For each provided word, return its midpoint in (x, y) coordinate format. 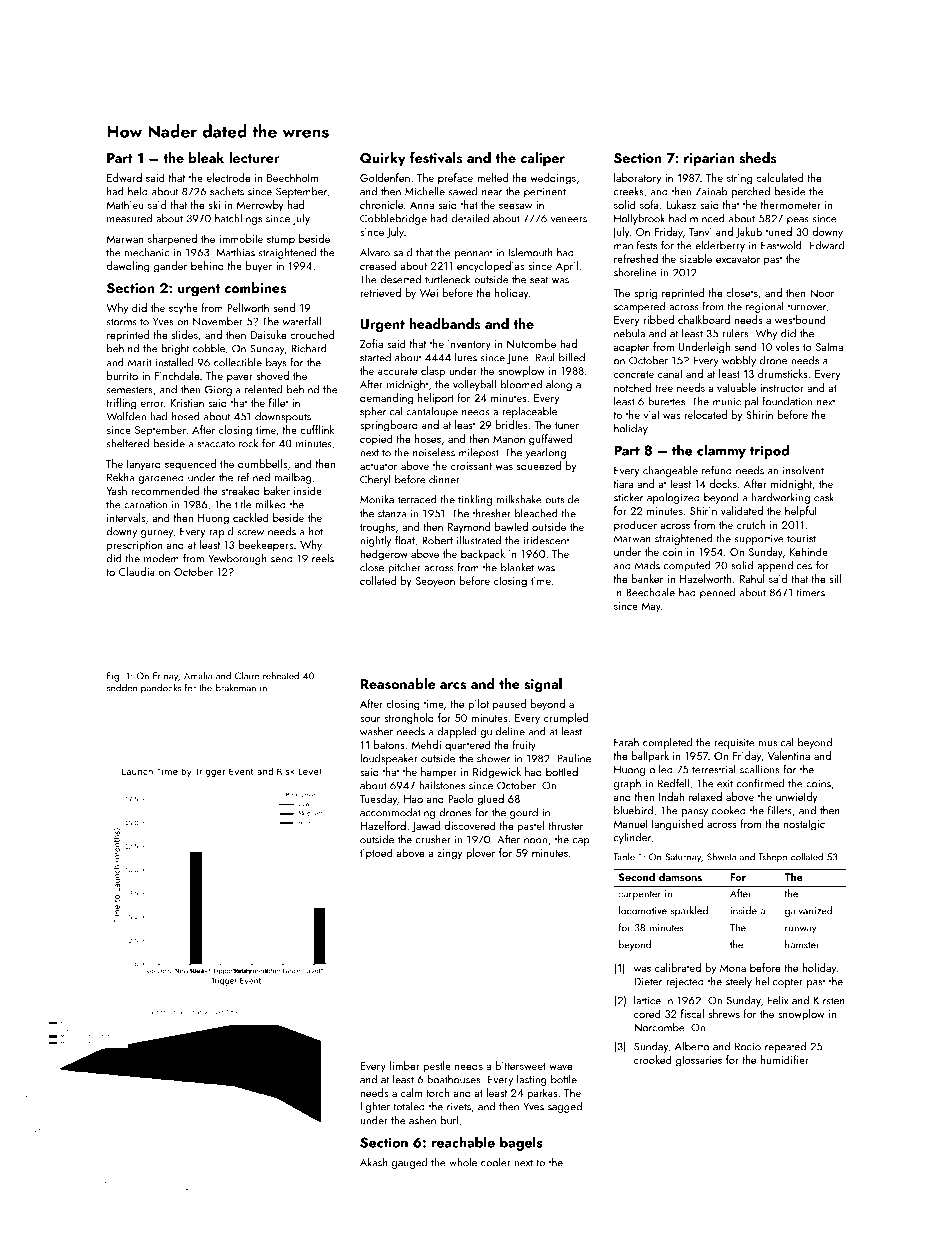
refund (717, 470)
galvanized (808, 911)
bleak (206, 157)
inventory (469, 345)
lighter (375, 1107)
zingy (449, 854)
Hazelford (383, 825)
